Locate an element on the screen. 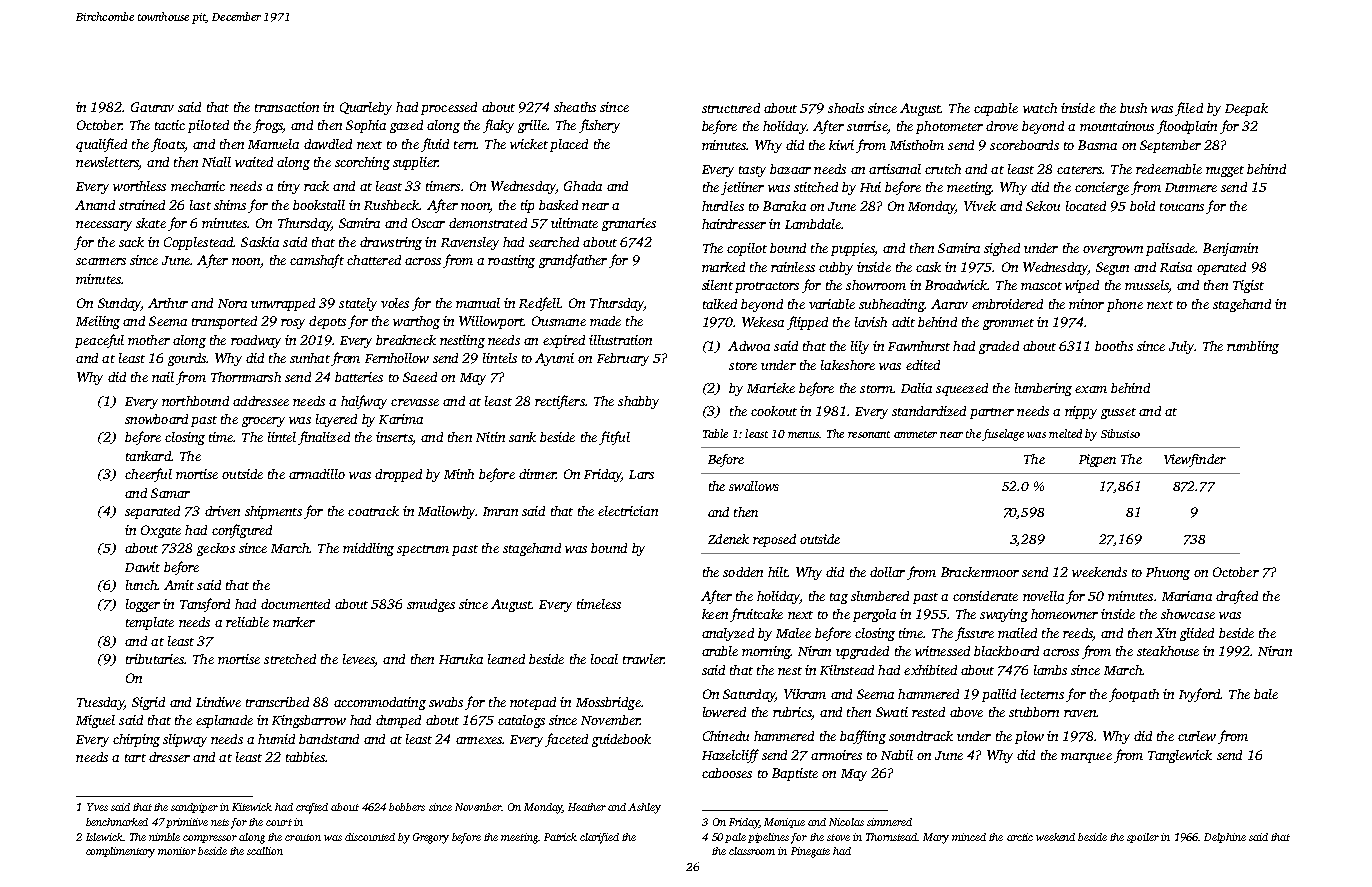 The image size is (1372, 887). Phuong is located at coordinates (1168, 573).
